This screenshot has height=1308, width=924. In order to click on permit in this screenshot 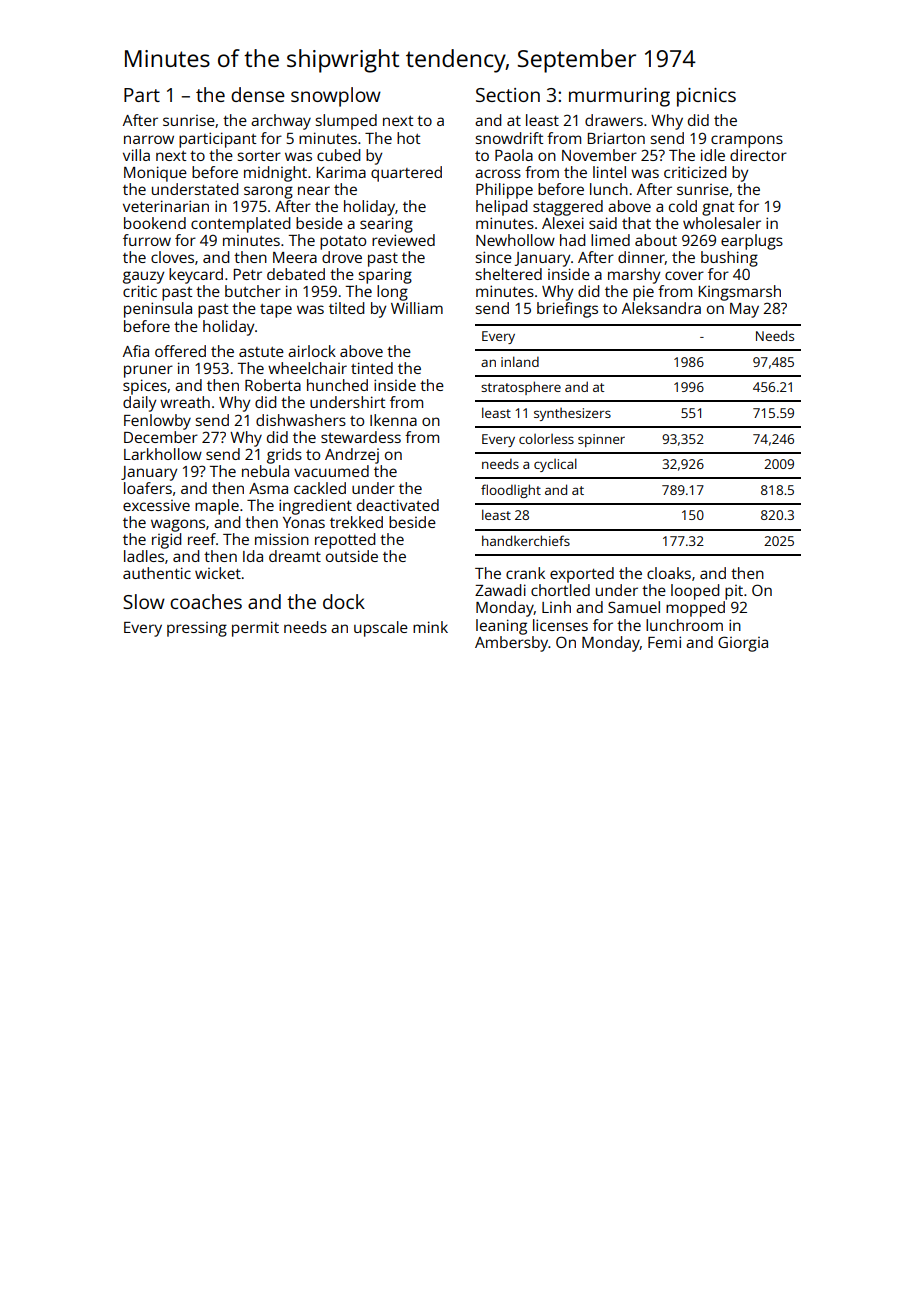, I will do `click(255, 629)`.
